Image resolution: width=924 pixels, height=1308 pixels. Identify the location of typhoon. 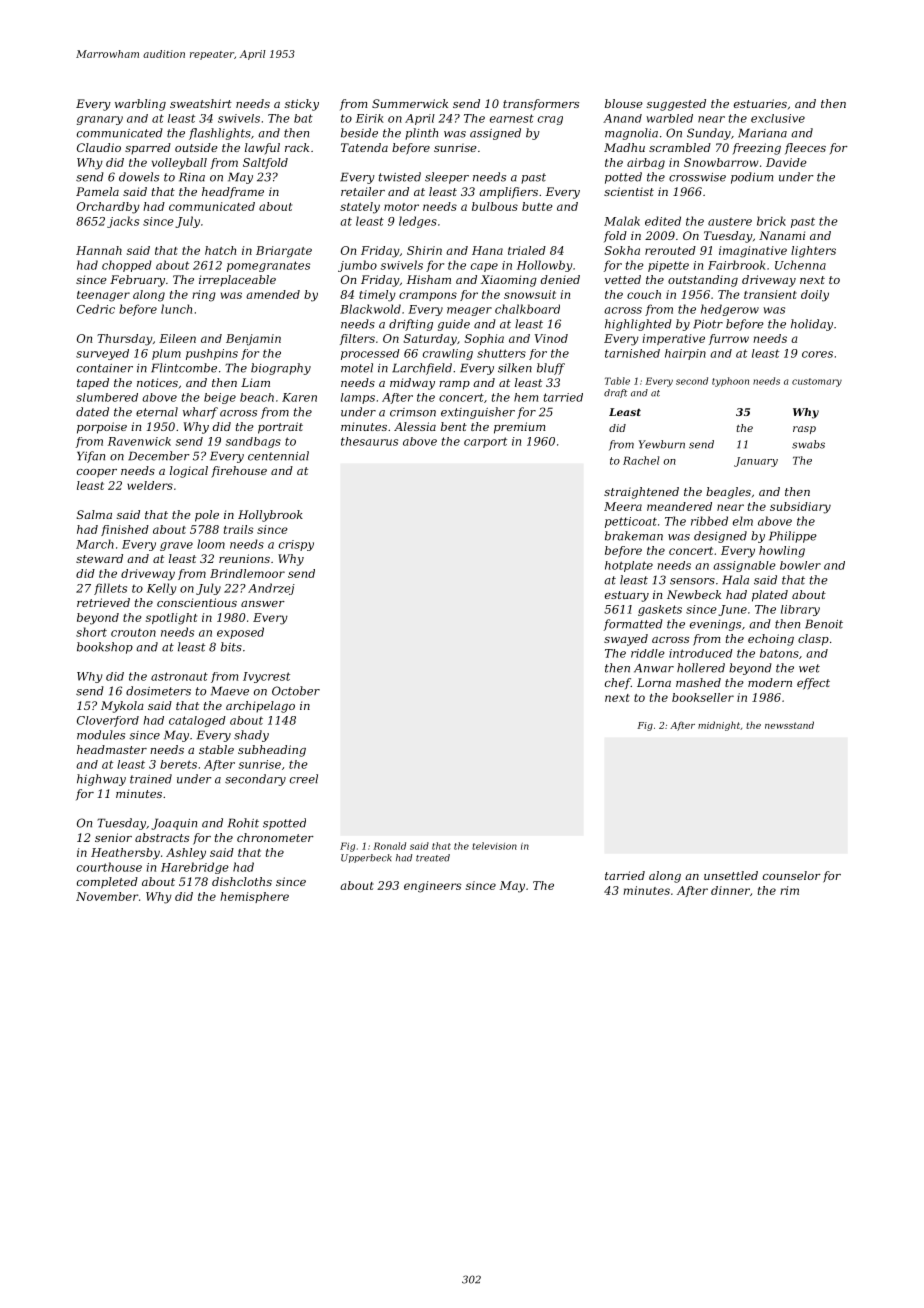
(730, 382).
